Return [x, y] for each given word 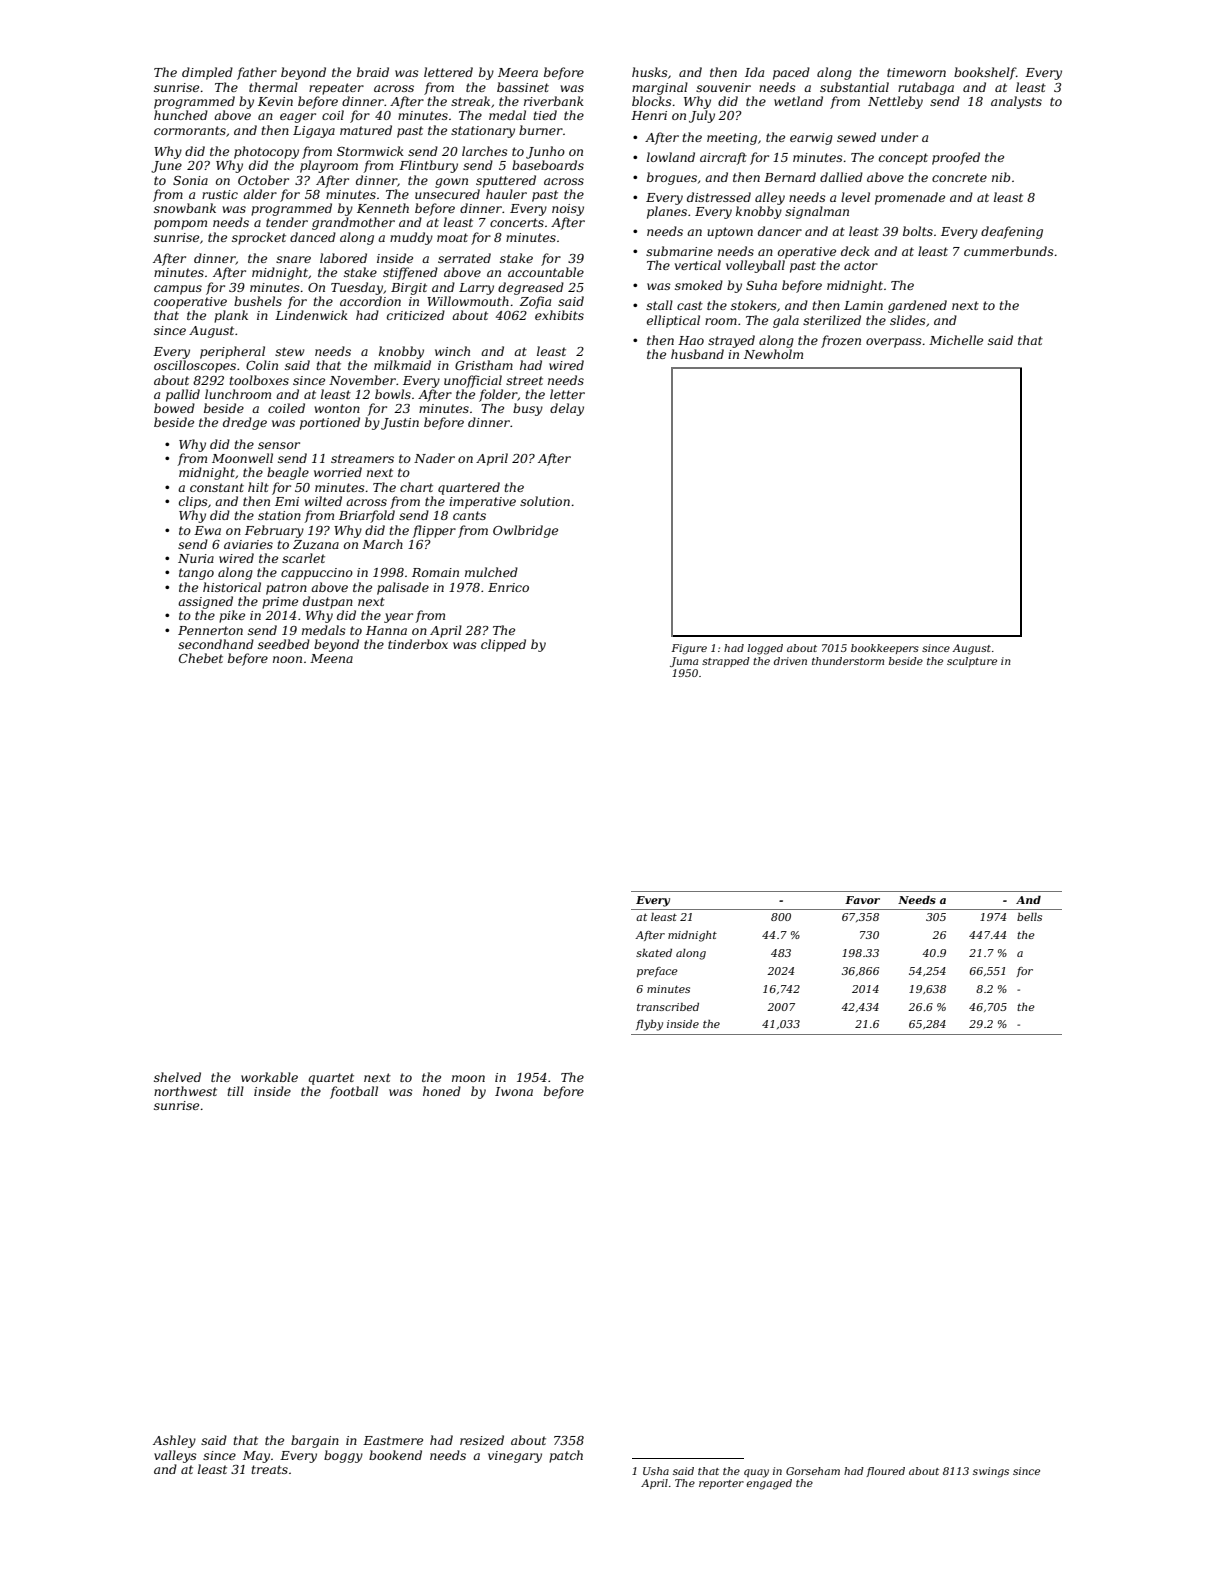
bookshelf [985, 73]
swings [991, 1472]
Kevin [275, 101]
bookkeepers [885, 649]
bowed [174, 408]
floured [885, 1472]
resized [482, 1440]
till [235, 1091]
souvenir [723, 87]
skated [654, 953]
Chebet [201, 658]
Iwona [514, 1091]
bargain [315, 1441]
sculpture [972, 662]
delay [567, 409]
